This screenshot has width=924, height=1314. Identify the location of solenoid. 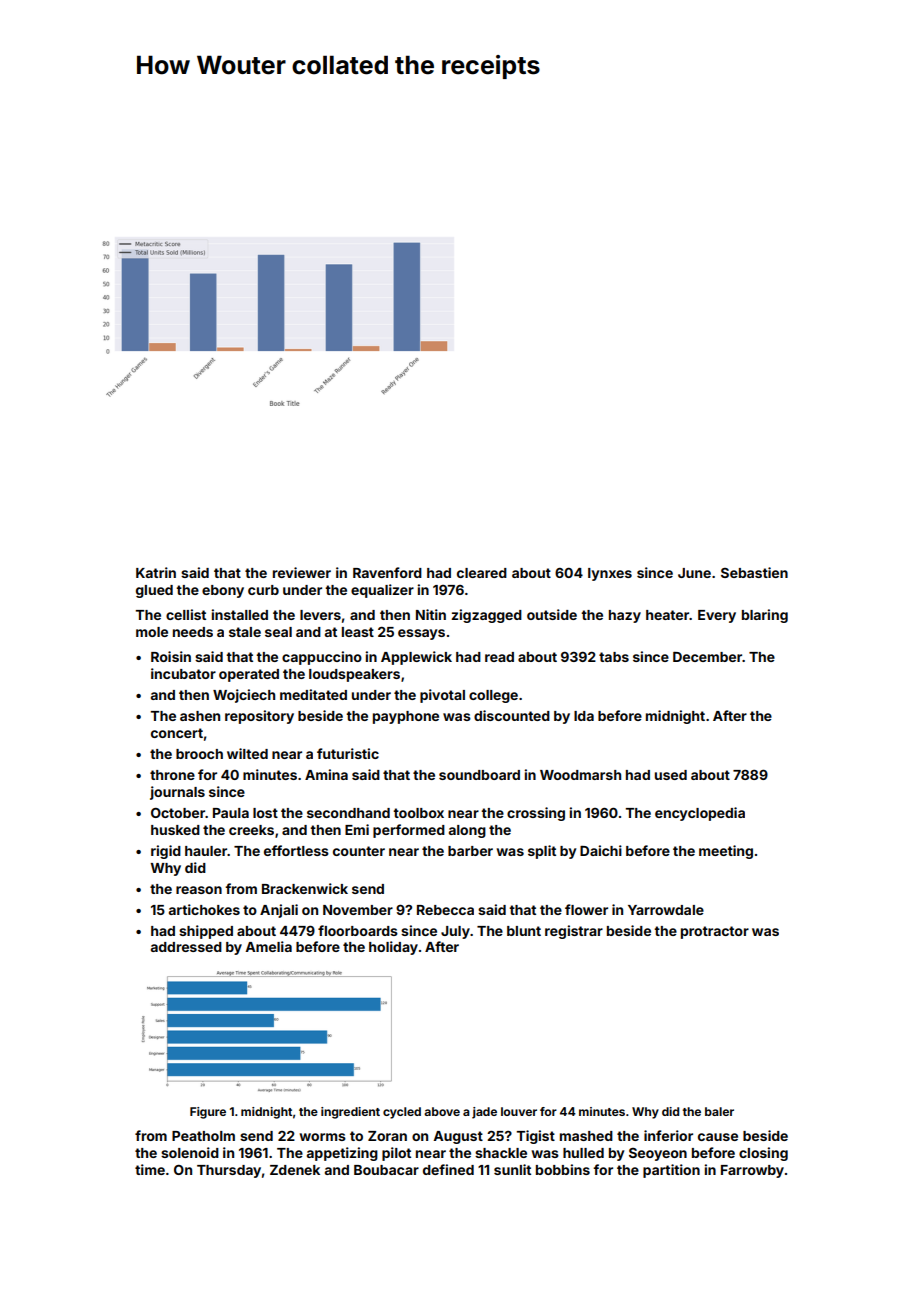
(190, 1152).
